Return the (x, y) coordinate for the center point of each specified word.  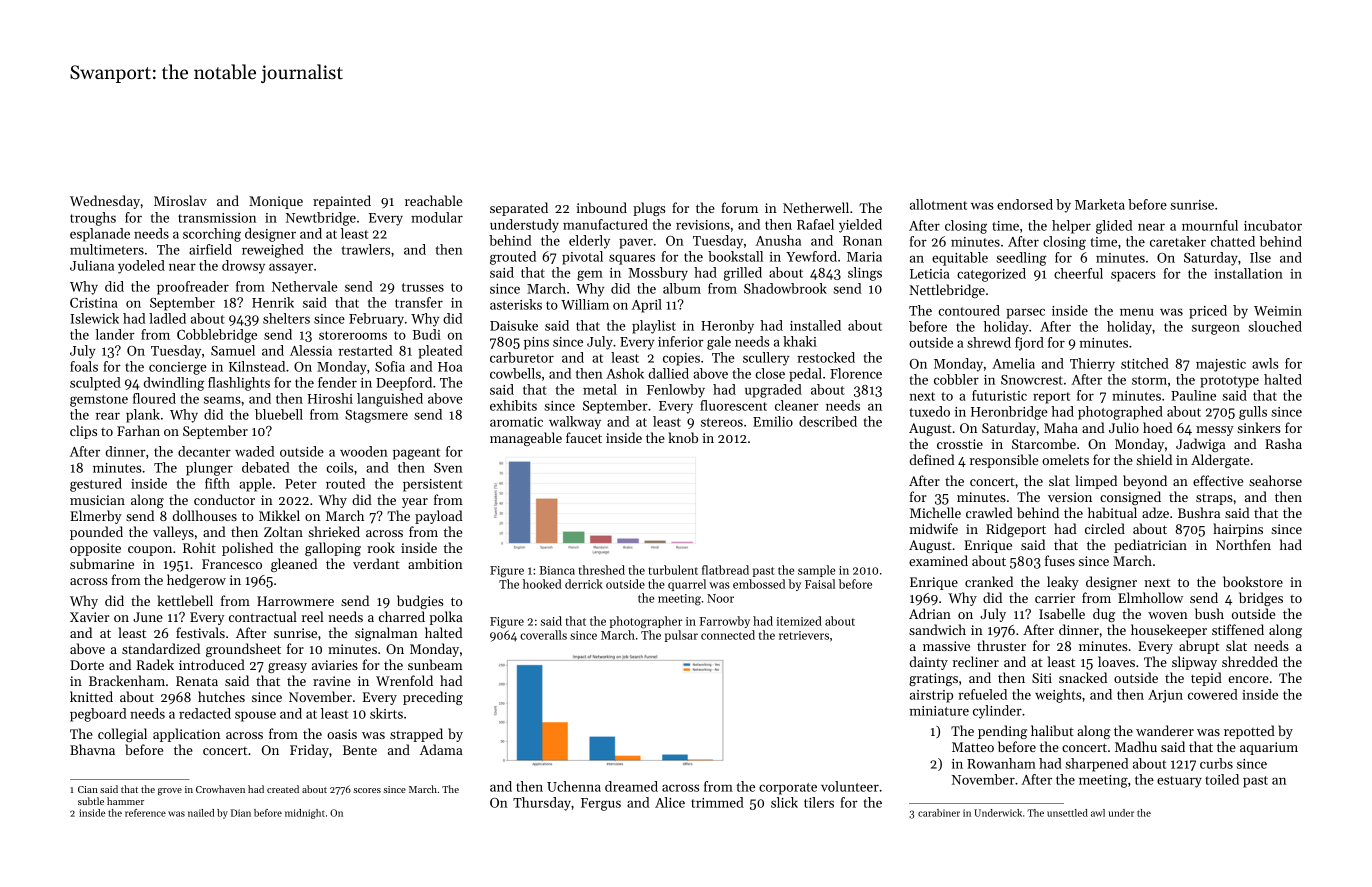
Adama (441, 749)
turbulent (673, 570)
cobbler (956, 379)
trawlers (366, 249)
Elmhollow (1150, 597)
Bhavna (92, 749)
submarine (102, 563)
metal (600, 389)
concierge (178, 368)
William (585, 304)
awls (1265, 363)
